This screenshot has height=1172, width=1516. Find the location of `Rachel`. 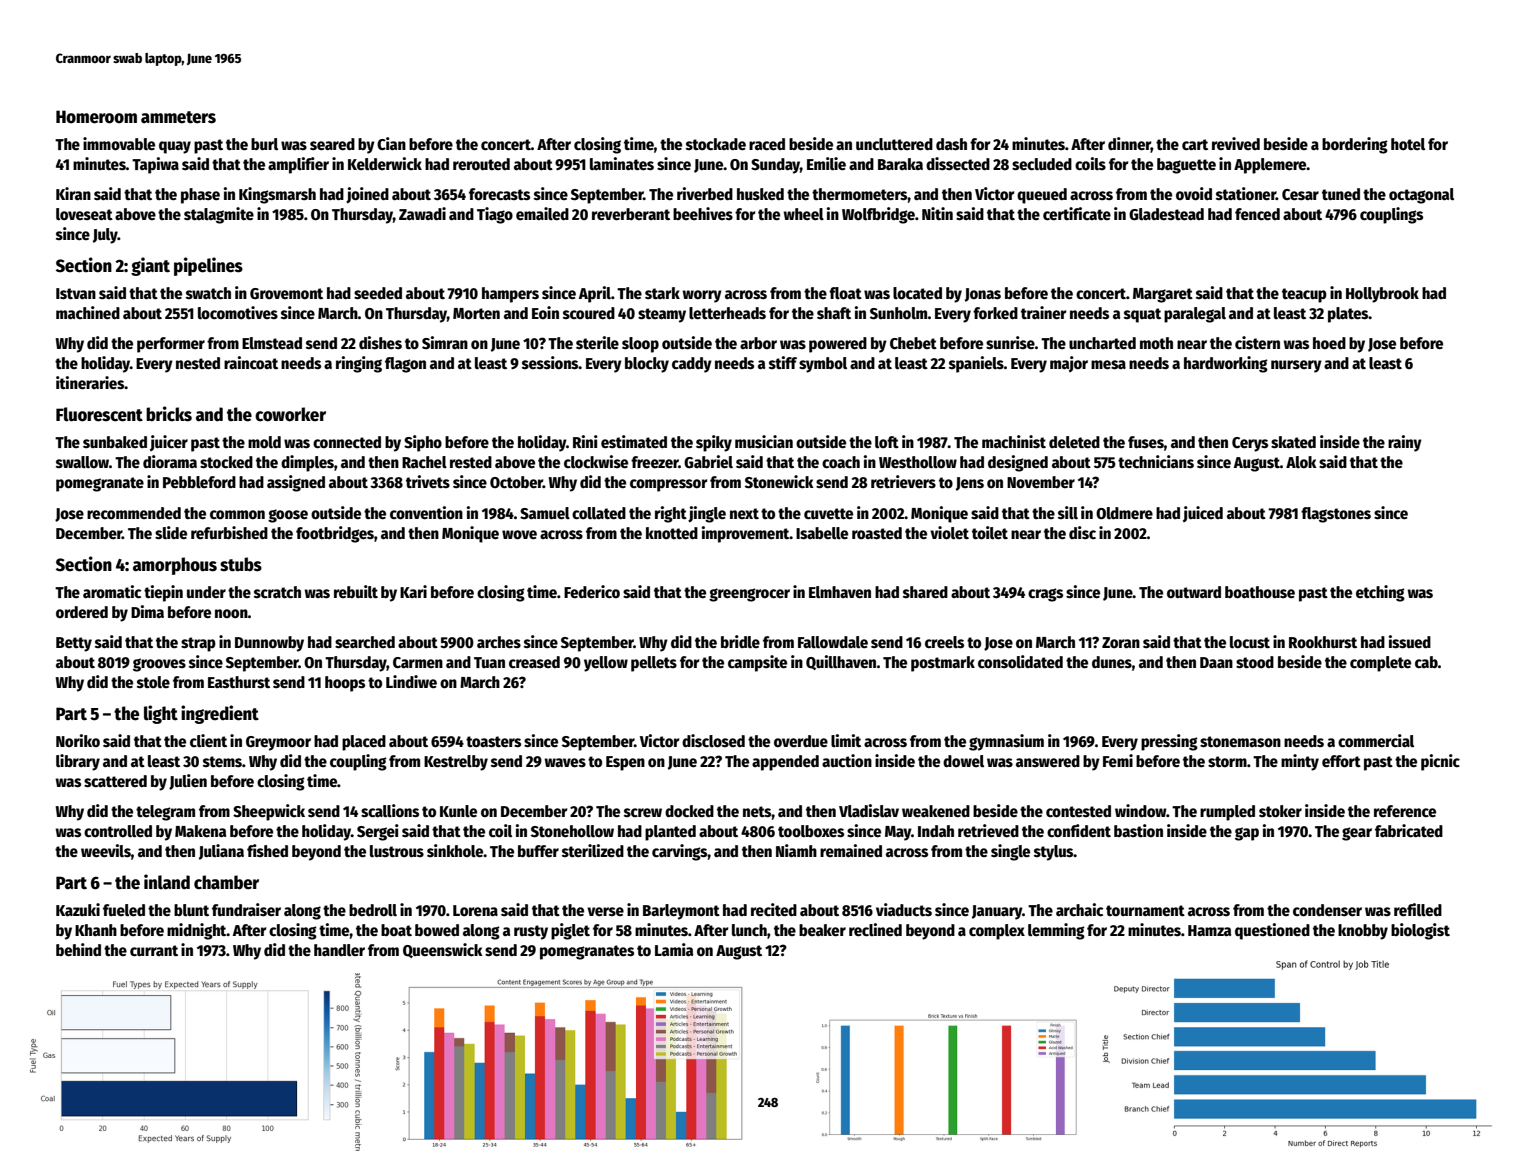

Rachel is located at coordinates (424, 462).
